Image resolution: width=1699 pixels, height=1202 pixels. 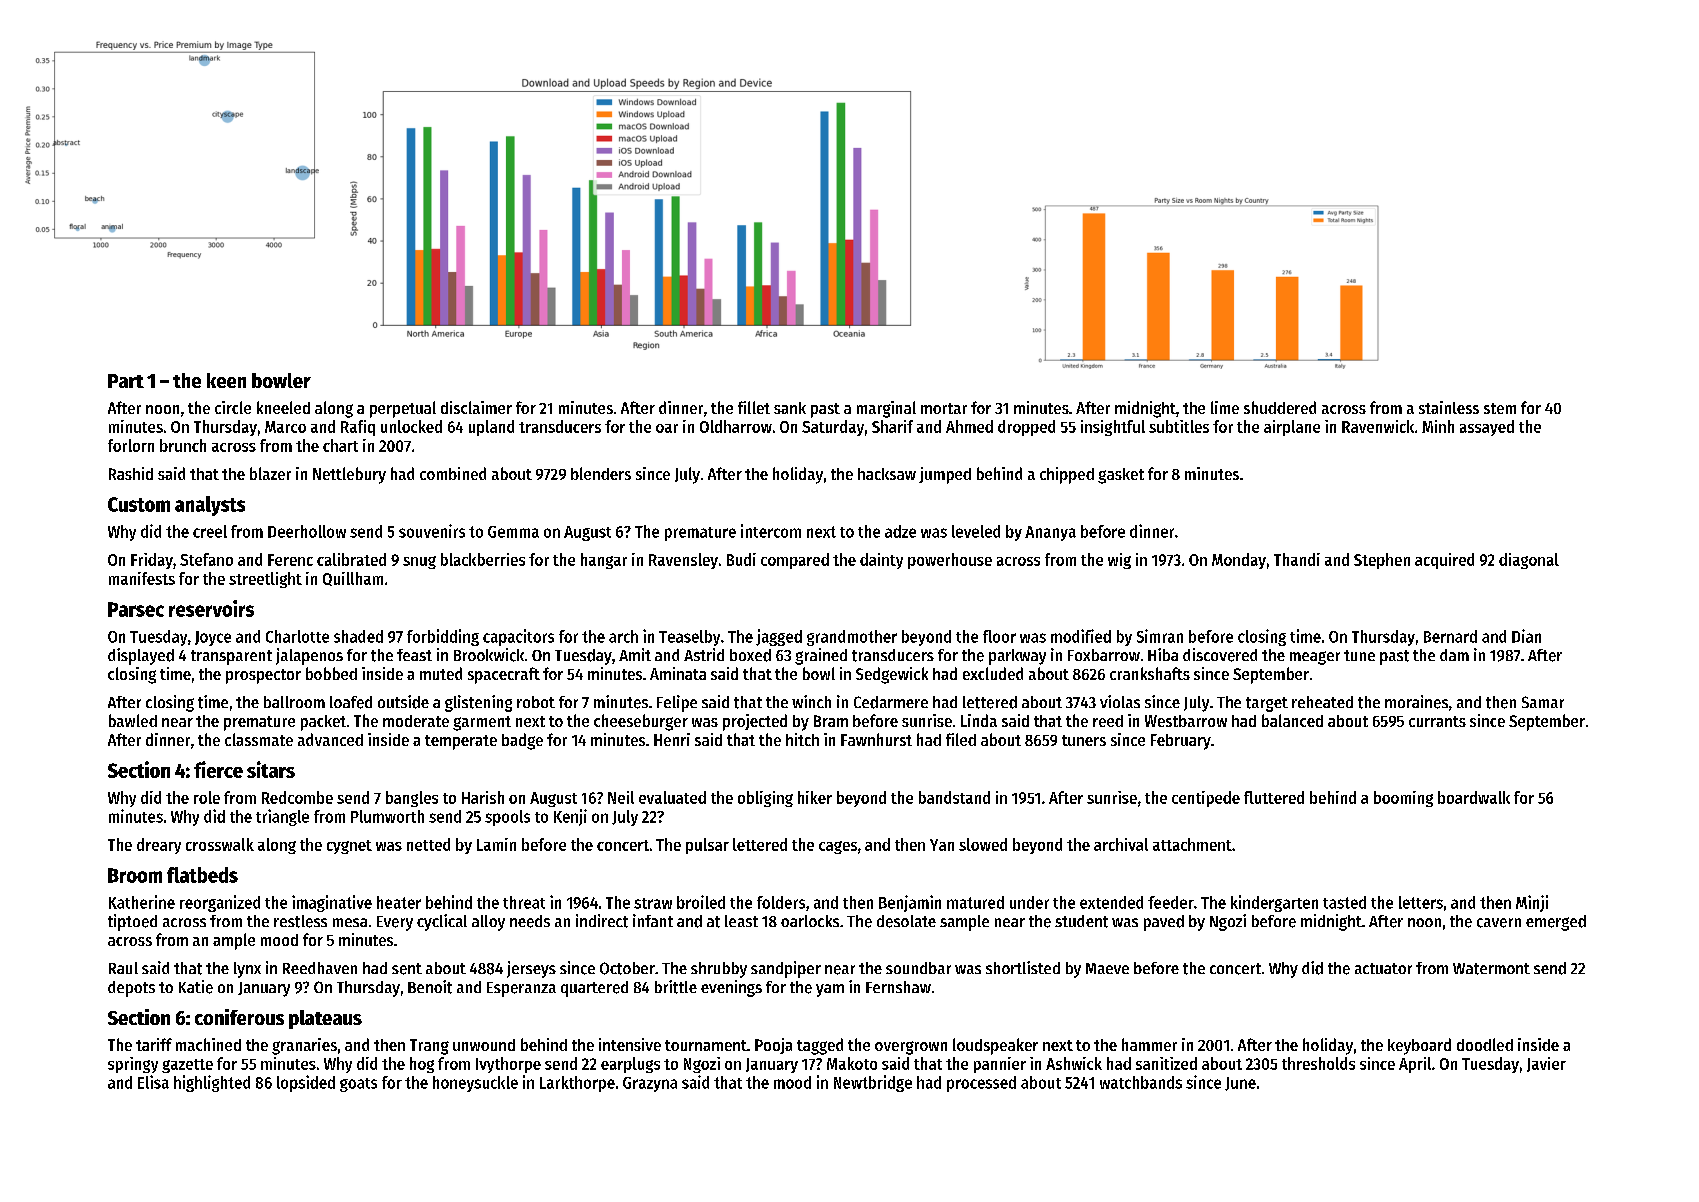 I want to click on keen, so click(x=226, y=380).
